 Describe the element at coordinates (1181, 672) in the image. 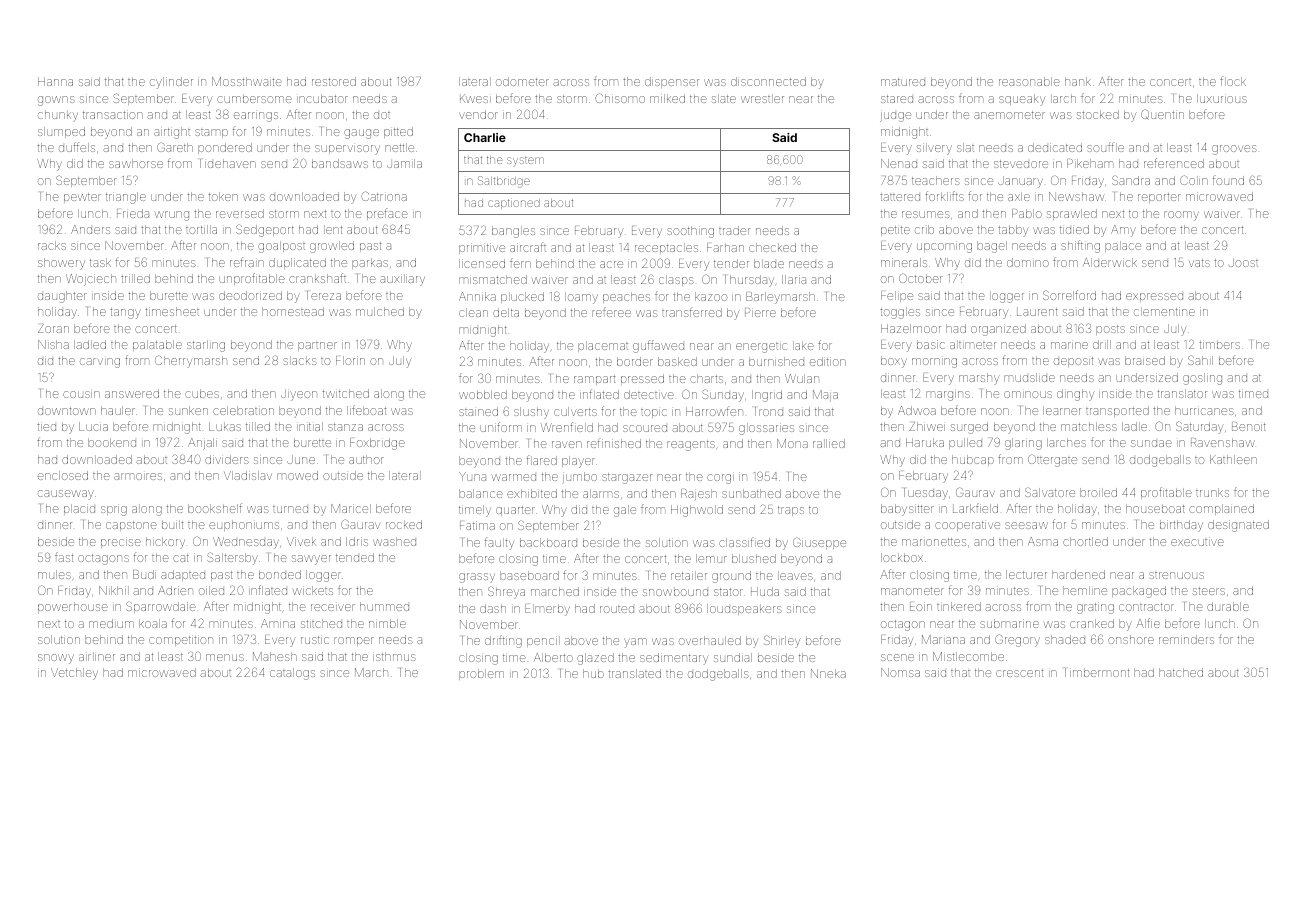

I see `hatched` at that location.
